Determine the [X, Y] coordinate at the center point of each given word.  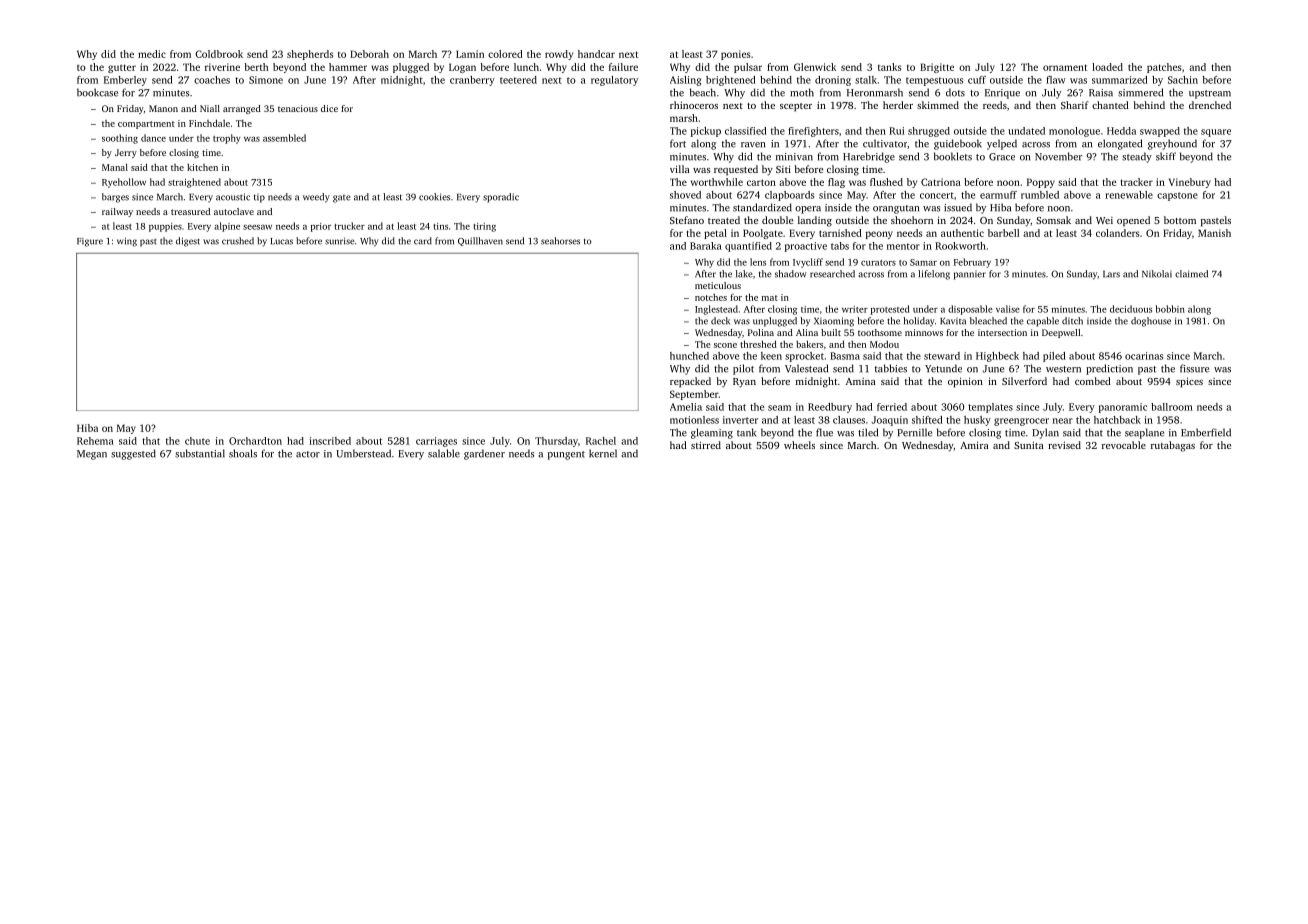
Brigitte [937, 68]
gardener [484, 454]
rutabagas [1173, 446]
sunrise [339, 241]
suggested [133, 454]
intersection [1002, 332]
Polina [761, 332]
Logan [462, 68]
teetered [518, 80]
